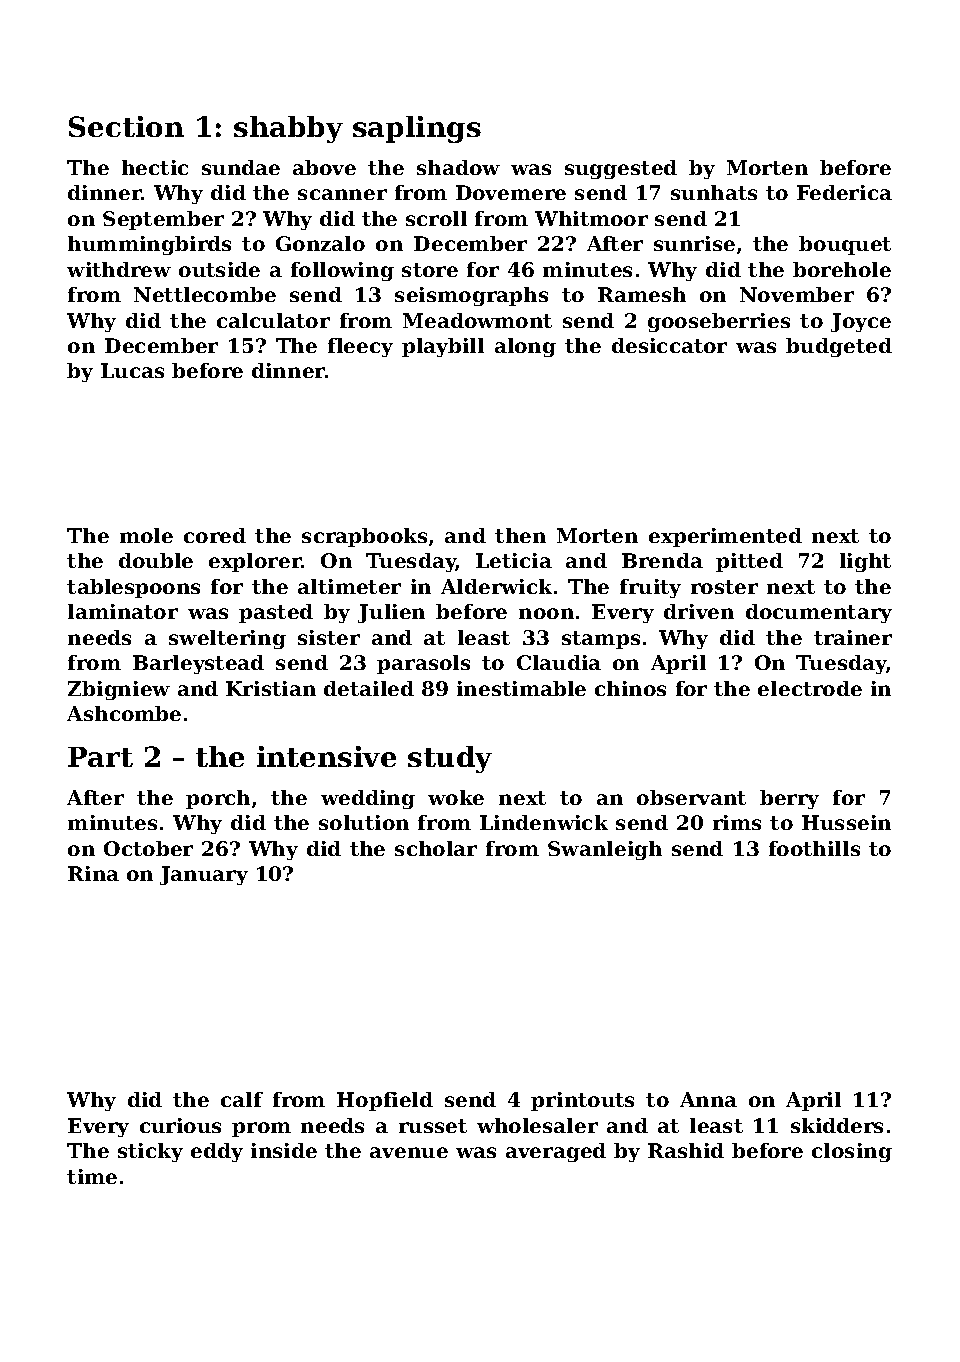 This page has height=1362, width=960. Describe the element at coordinates (846, 822) in the page. I see `Hussein` at that location.
